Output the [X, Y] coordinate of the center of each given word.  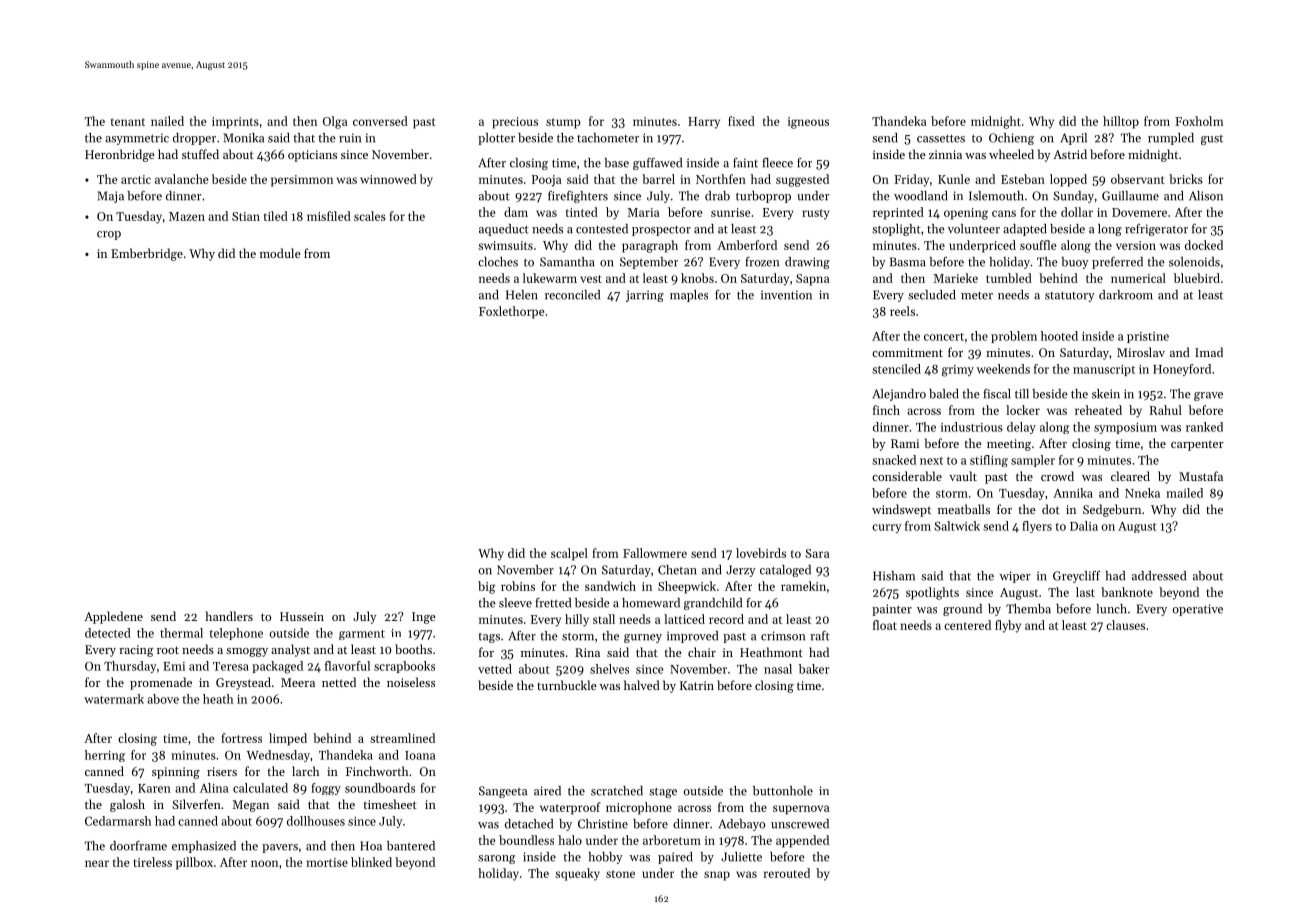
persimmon [302, 181]
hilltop [1121, 122]
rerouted [787, 873]
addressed [1159, 576]
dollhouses [316, 821]
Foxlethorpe [511, 312]
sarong [496, 859]
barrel [658, 179]
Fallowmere [655, 553]
